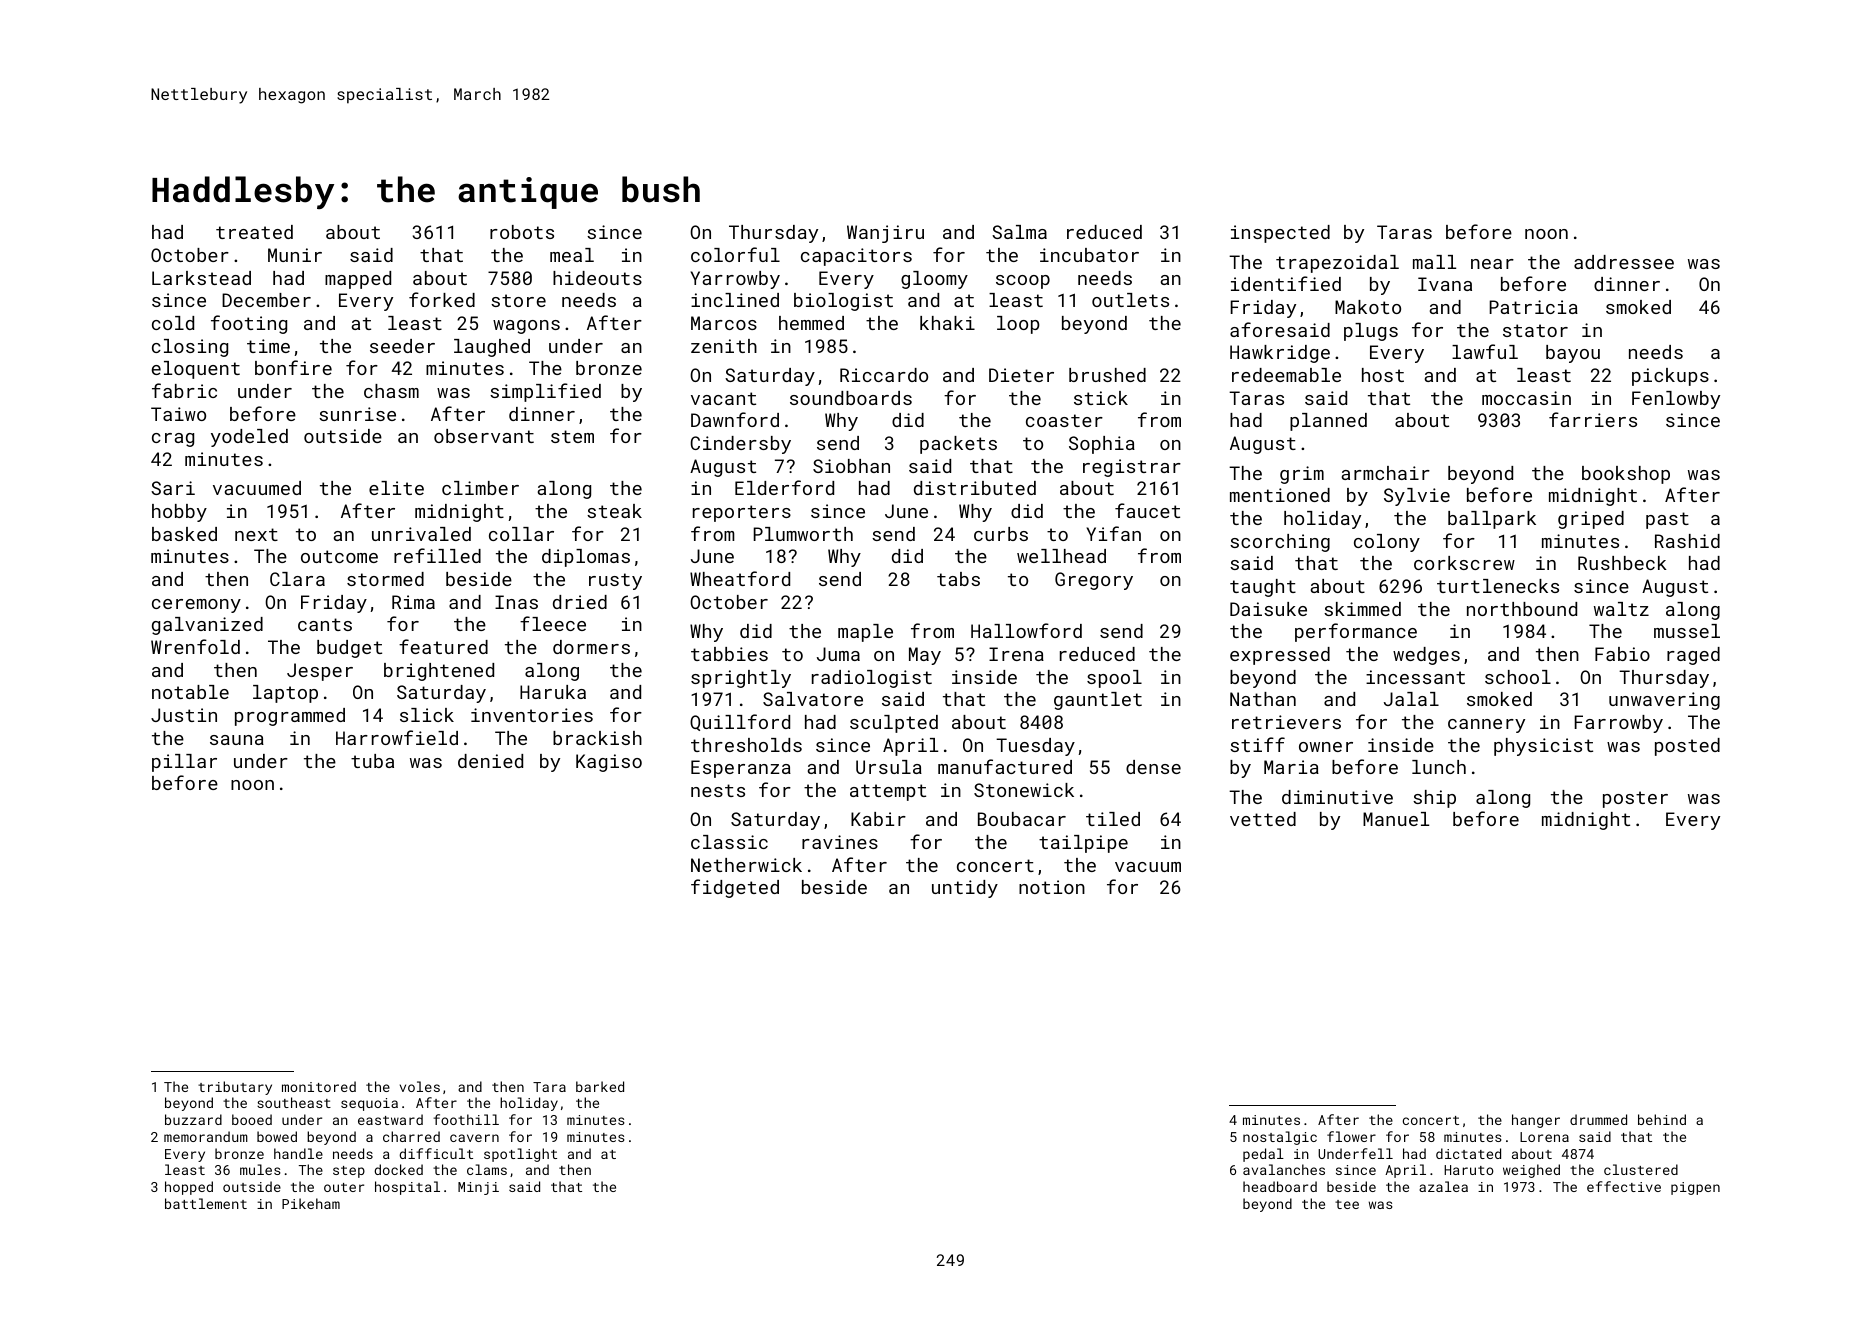  Describe the element at coordinates (319, 1086) in the image. I see `monitored` at that location.
